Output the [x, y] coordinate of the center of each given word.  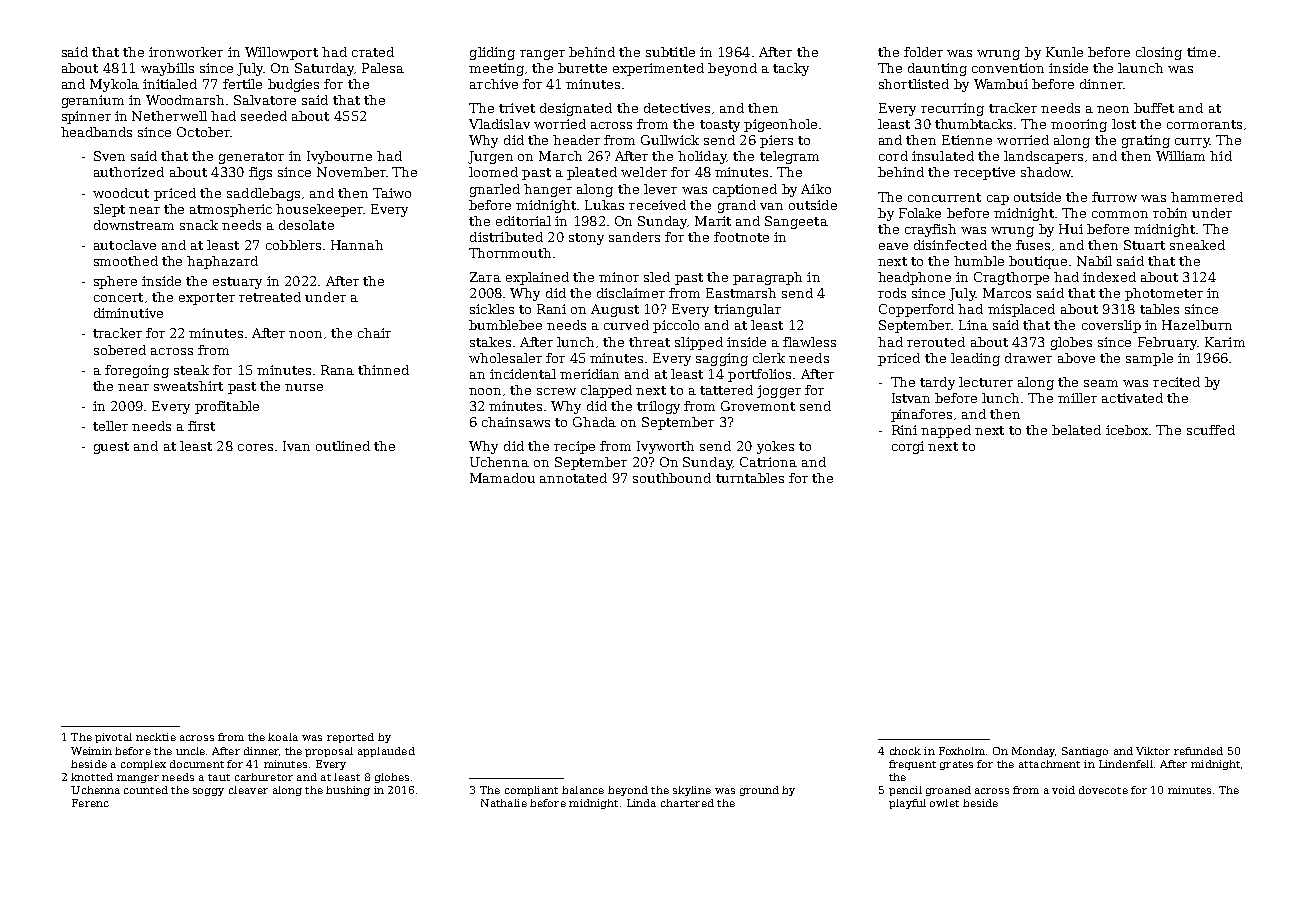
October [203, 132]
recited [1176, 382]
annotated [573, 478]
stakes [490, 342]
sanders [634, 237]
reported [350, 738]
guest [111, 448]
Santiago [1085, 752]
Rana [337, 370]
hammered [1207, 197]
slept [109, 210]
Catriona [768, 462]
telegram [789, 157]
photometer [1164, 294]
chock [905, 751]
